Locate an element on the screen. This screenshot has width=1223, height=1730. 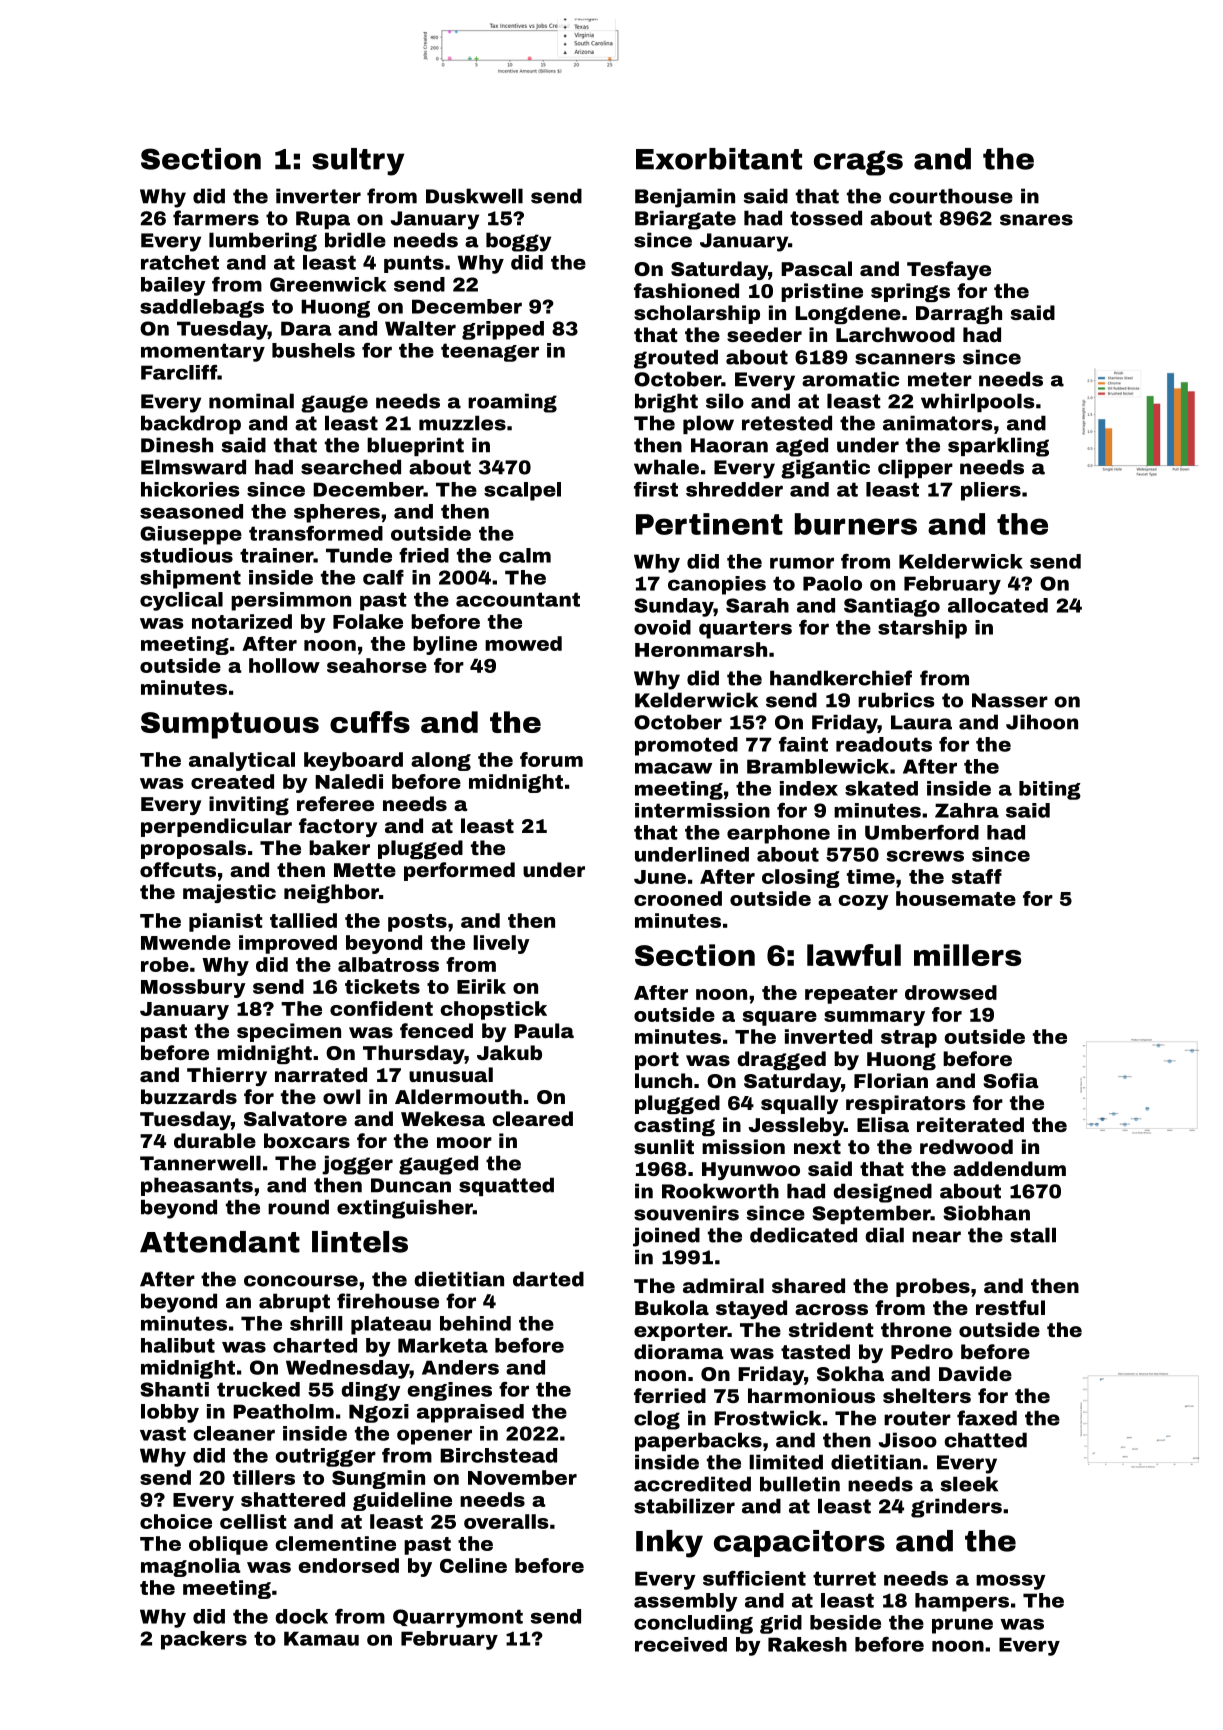
hollow is located at coordinates (284, 665).
